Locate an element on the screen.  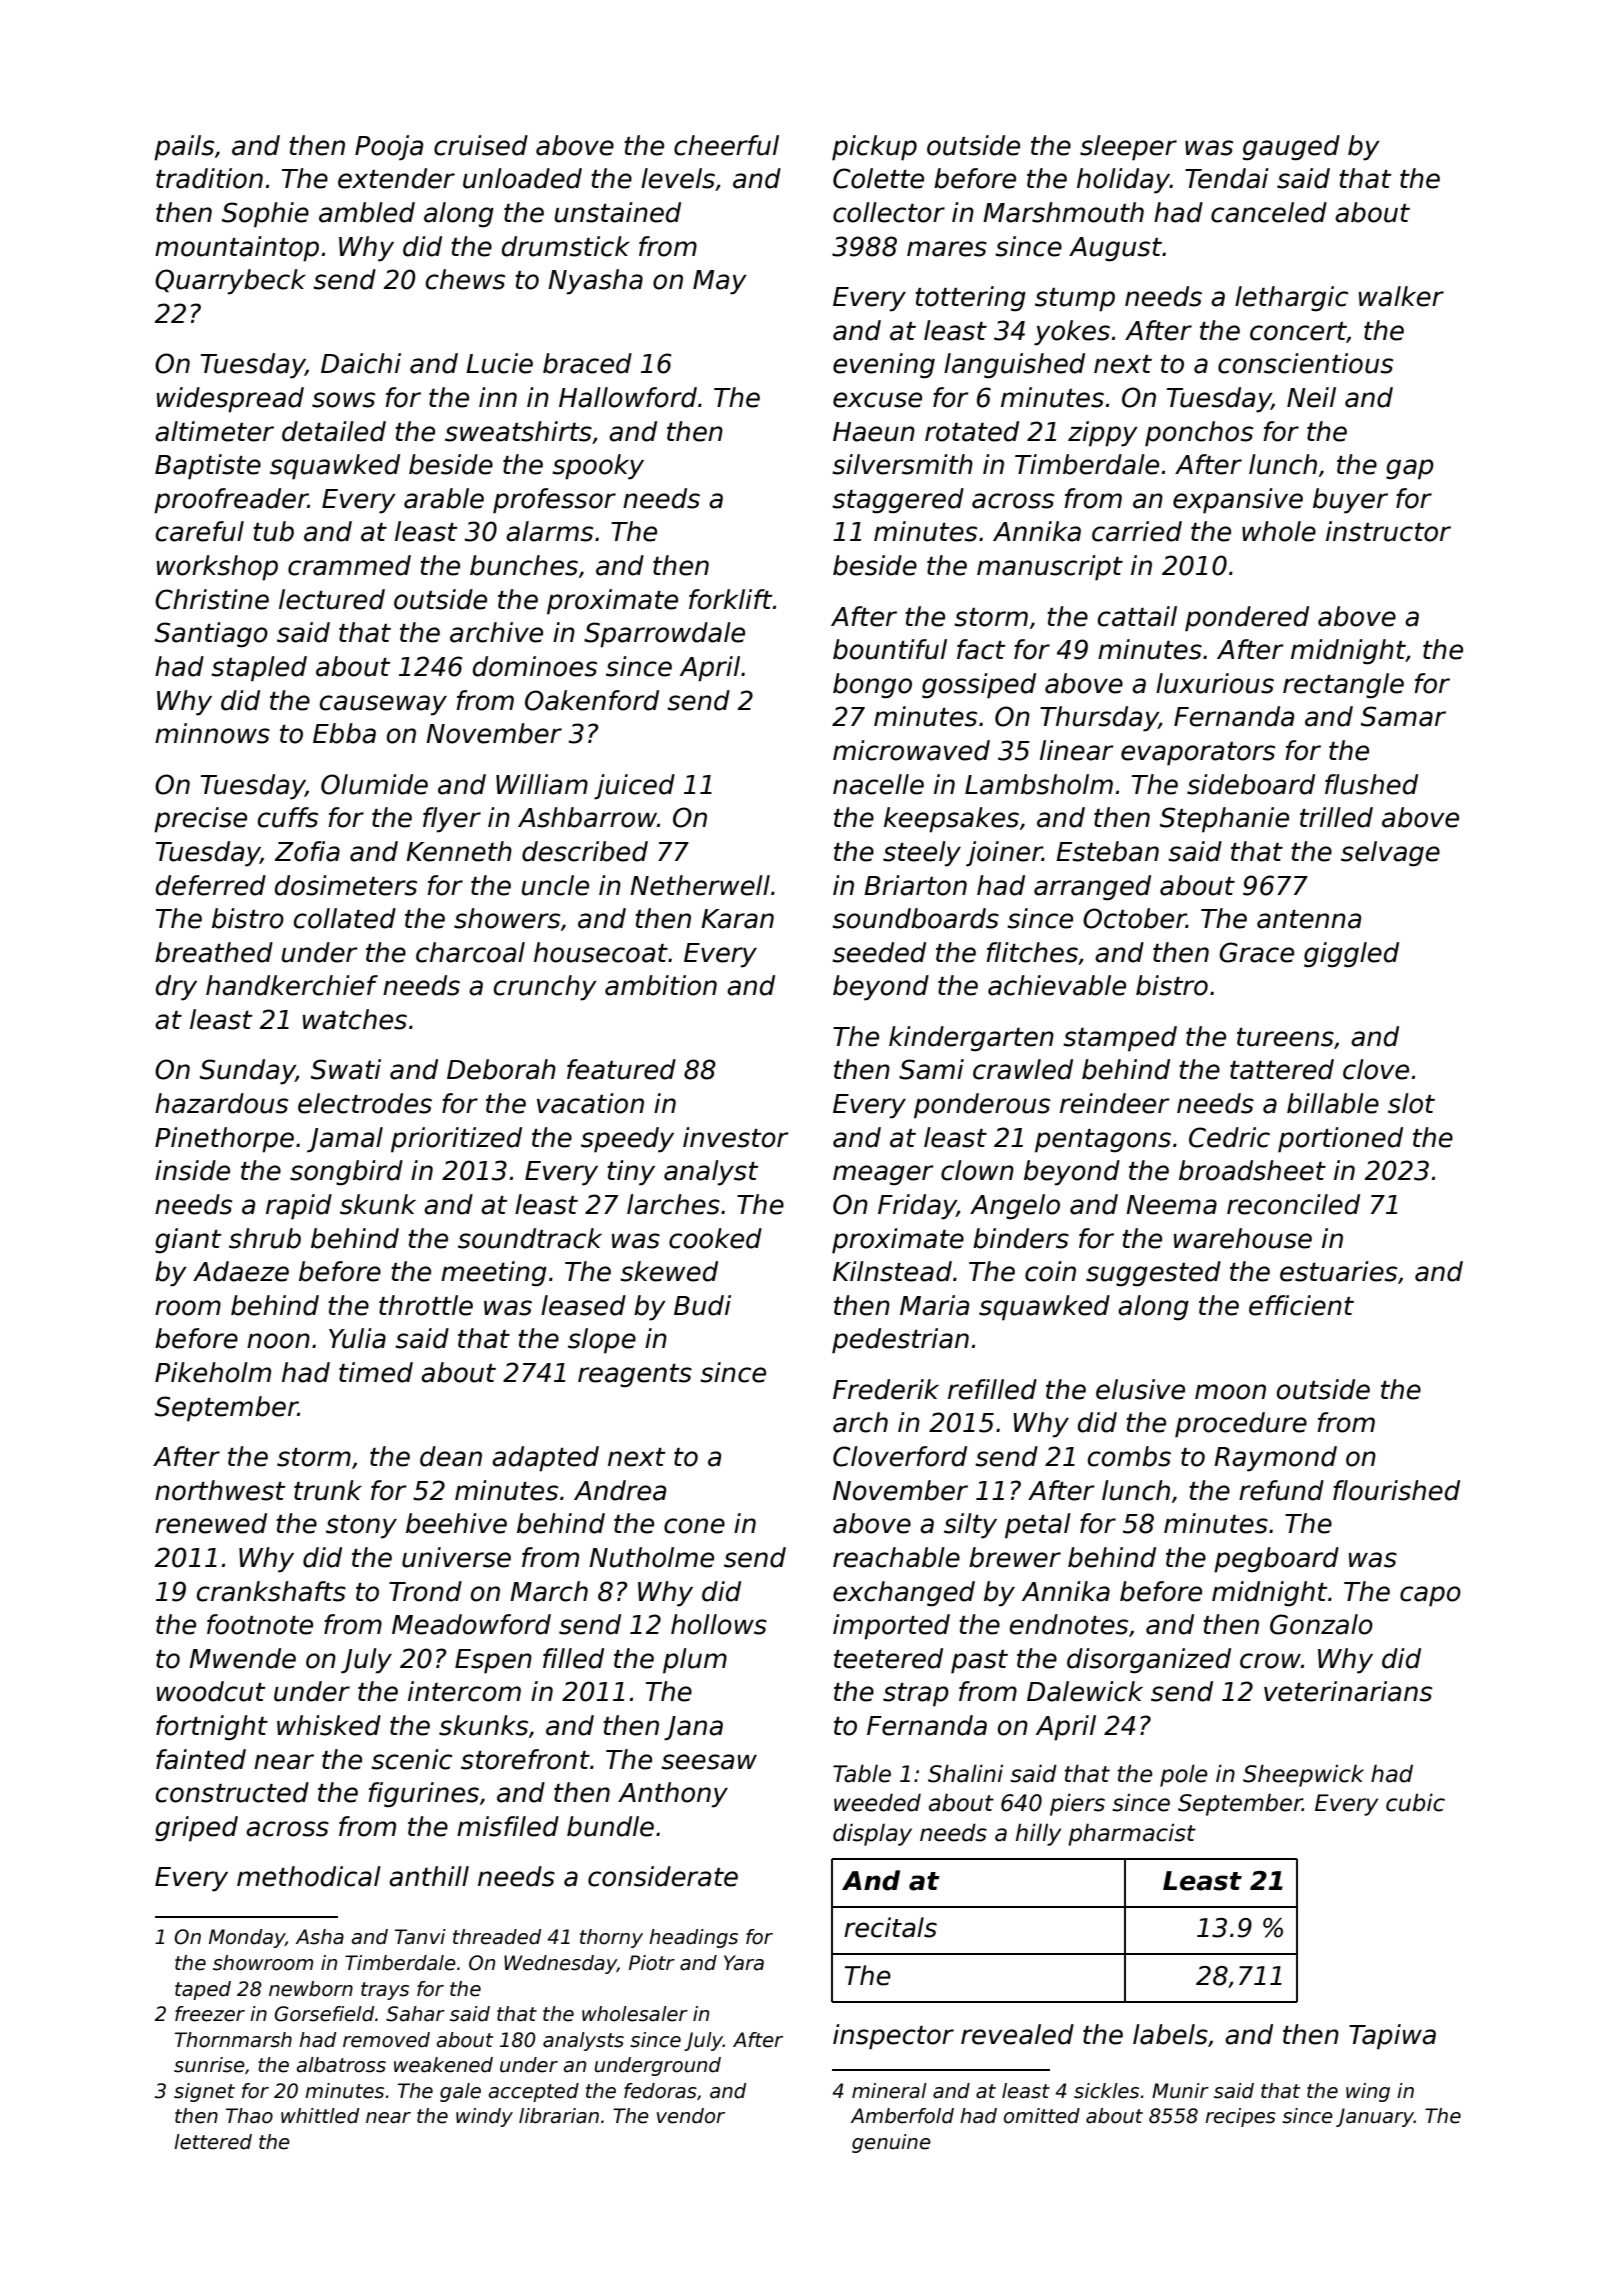
widespread is located at coordinates (230, 400).
